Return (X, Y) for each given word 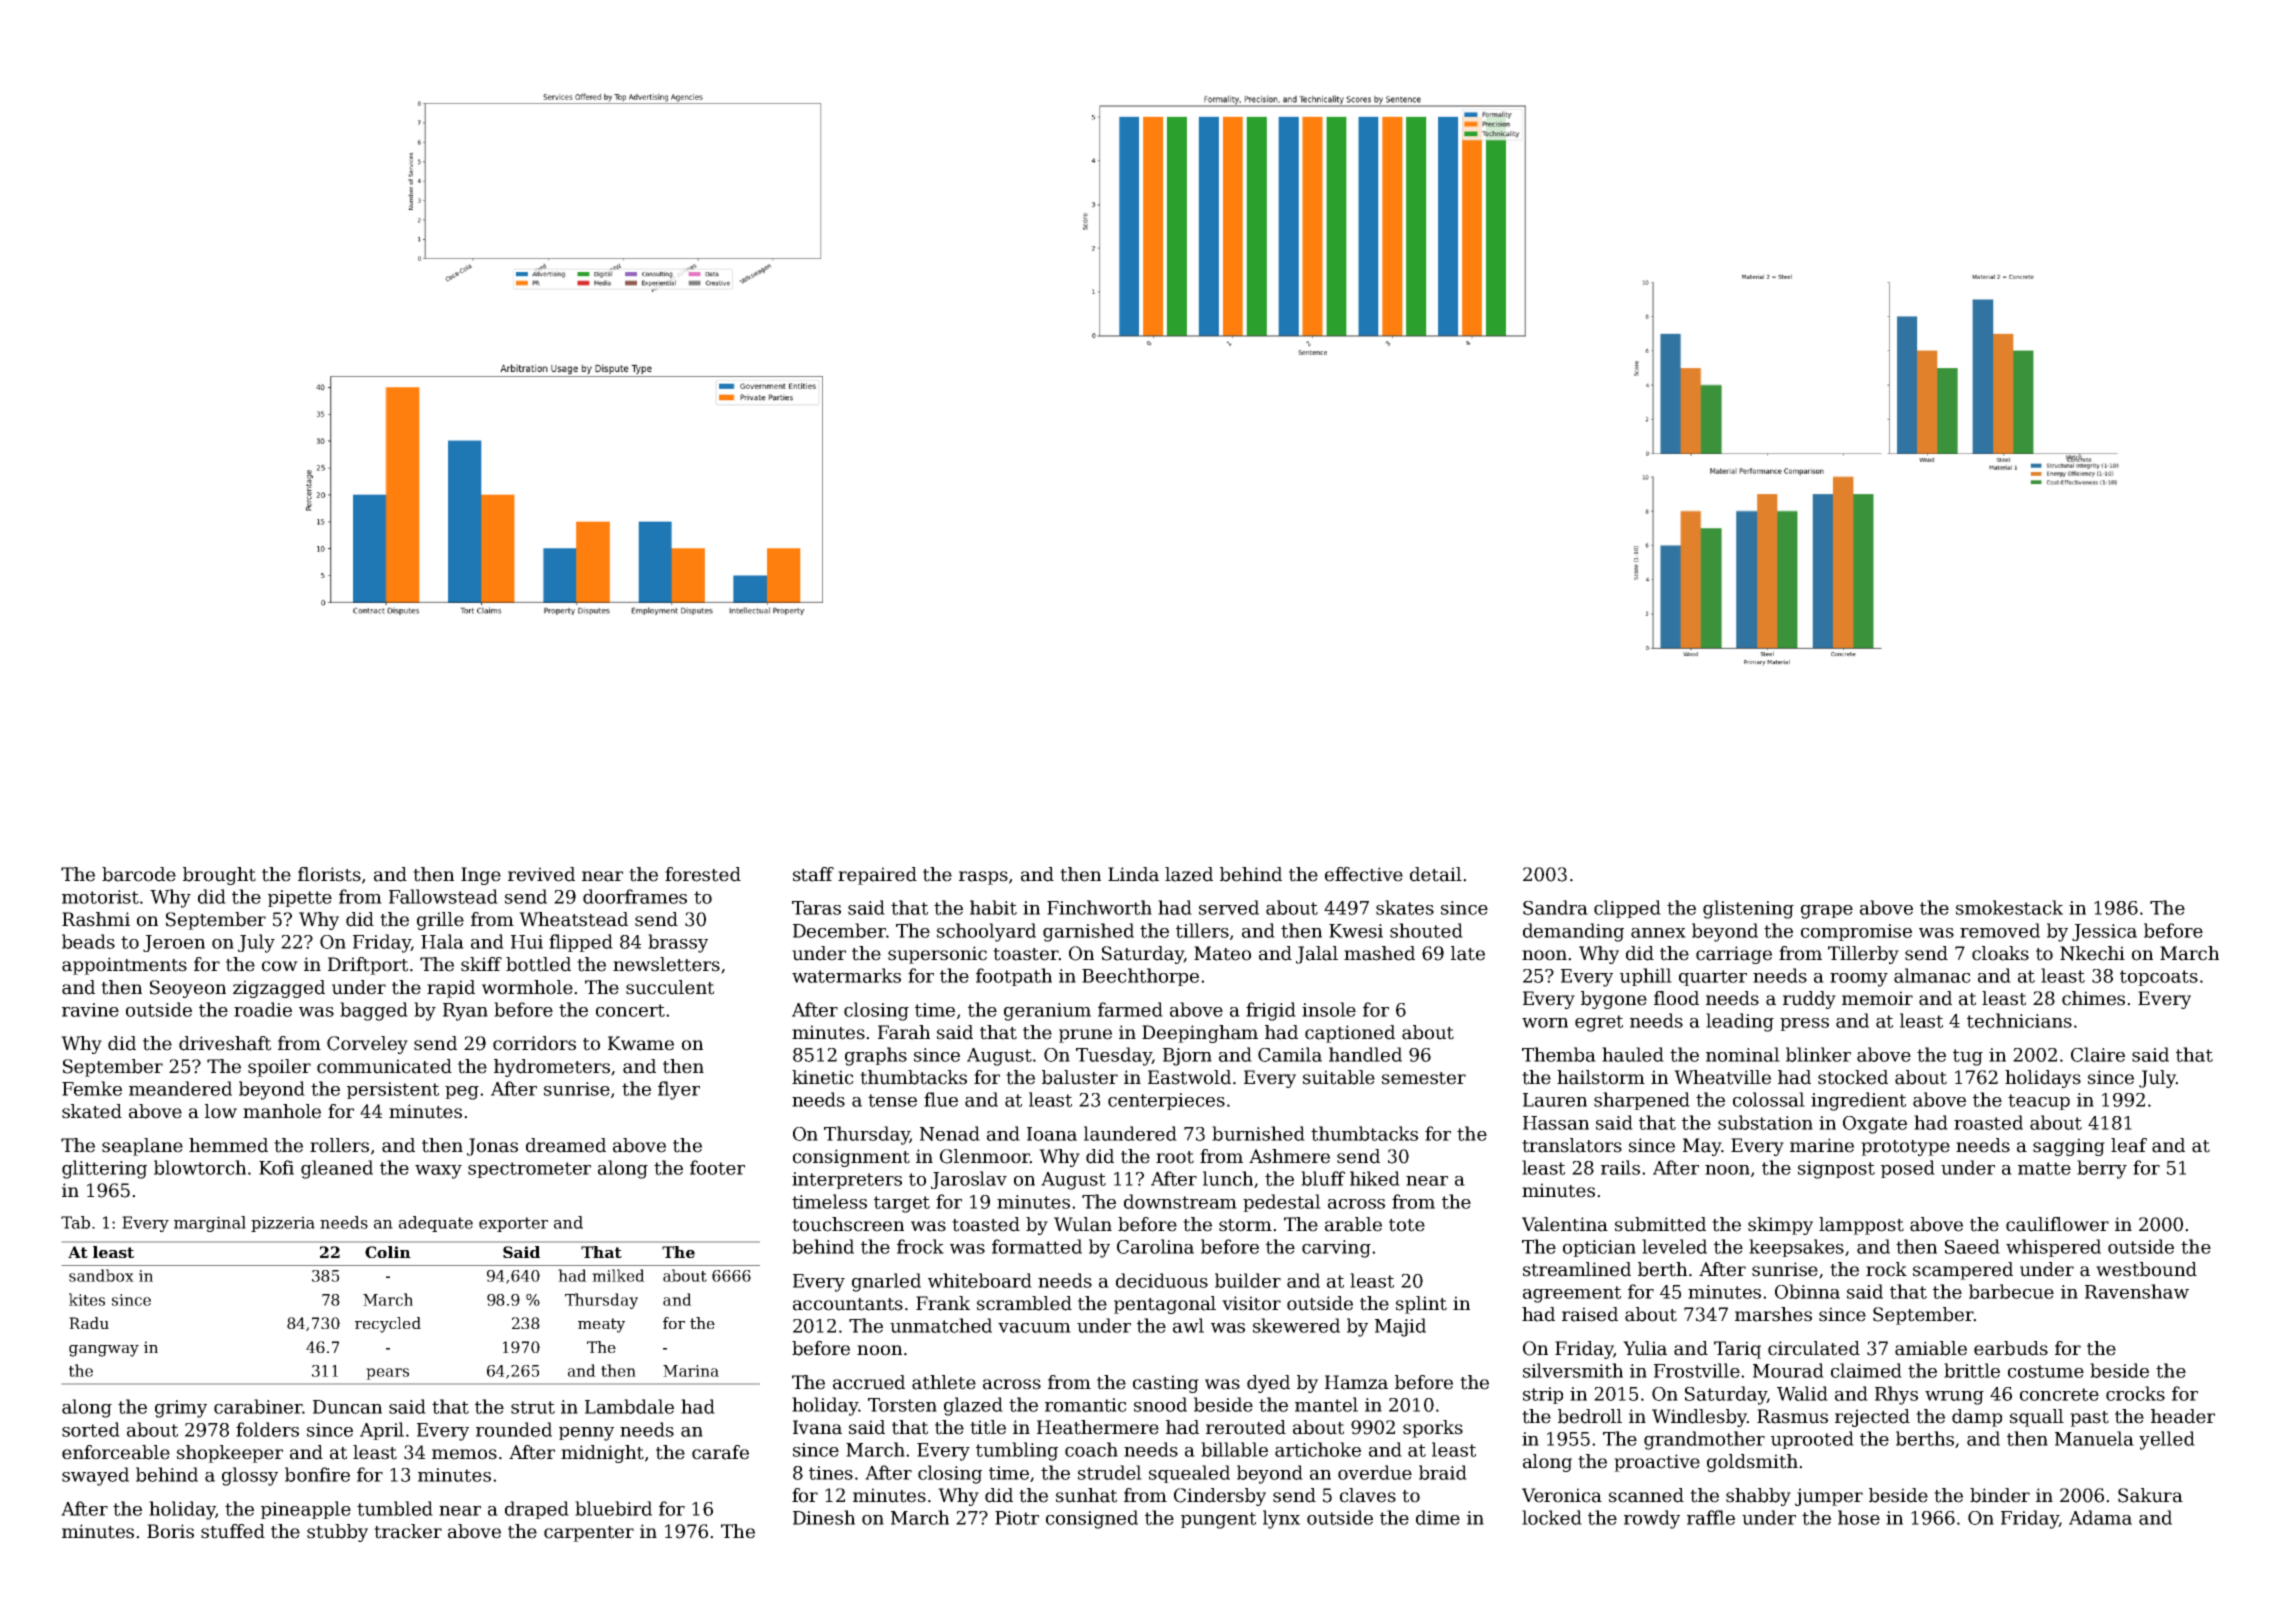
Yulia (1645, 1348)
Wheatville (1722, 1077)
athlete (944, 1382)
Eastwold (1189, 1077)
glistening (1748, 909)
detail (1436, 874)
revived (541, 874)
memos (464, 1454)
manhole (282, 1111)
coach (1091, 1449)
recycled (388, 1325)
